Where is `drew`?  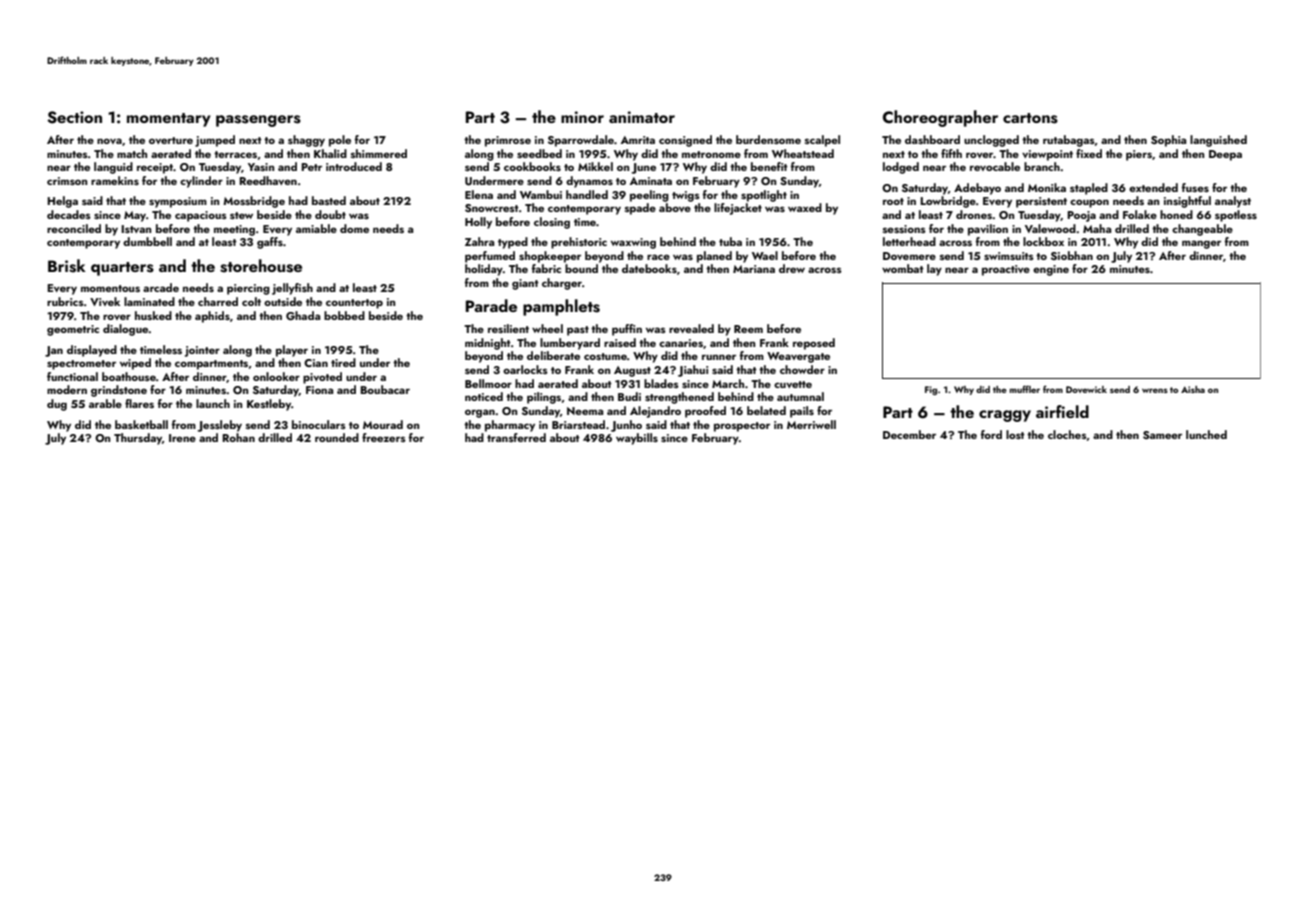 drew is located at coordinates (792, 268).
